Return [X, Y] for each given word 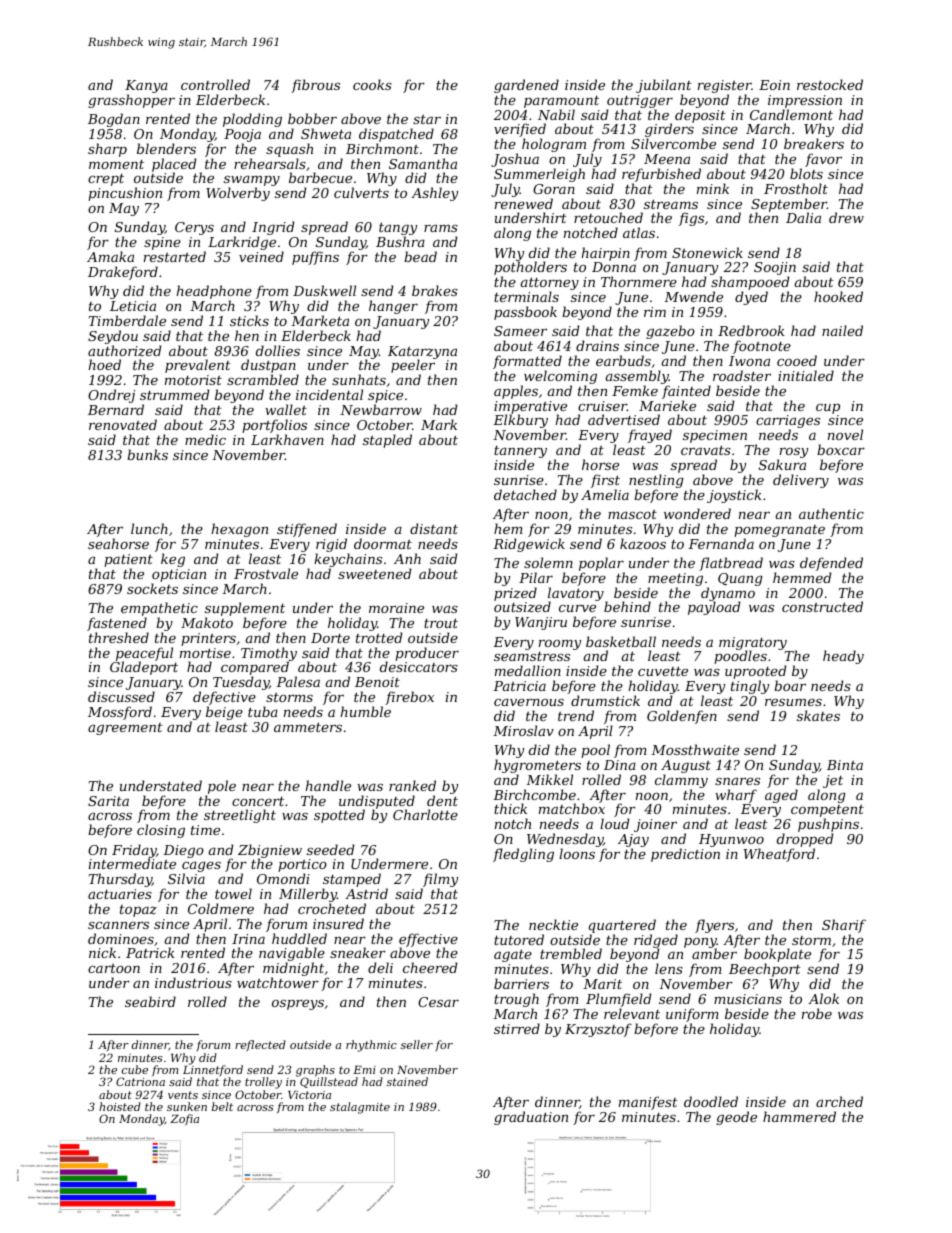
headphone [214, 292]
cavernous [529, 702]
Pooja [242, 135]
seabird [150, 1001]
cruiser [602, 406]
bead [420, 256]
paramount [561, 102]
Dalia [803, 217]
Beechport [765, 971]
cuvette [663, 671]
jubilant [664, 86]
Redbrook [751, 330]
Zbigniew [270, 851]
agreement [125, 729]
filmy [440, 880]
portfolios [274, 426]
